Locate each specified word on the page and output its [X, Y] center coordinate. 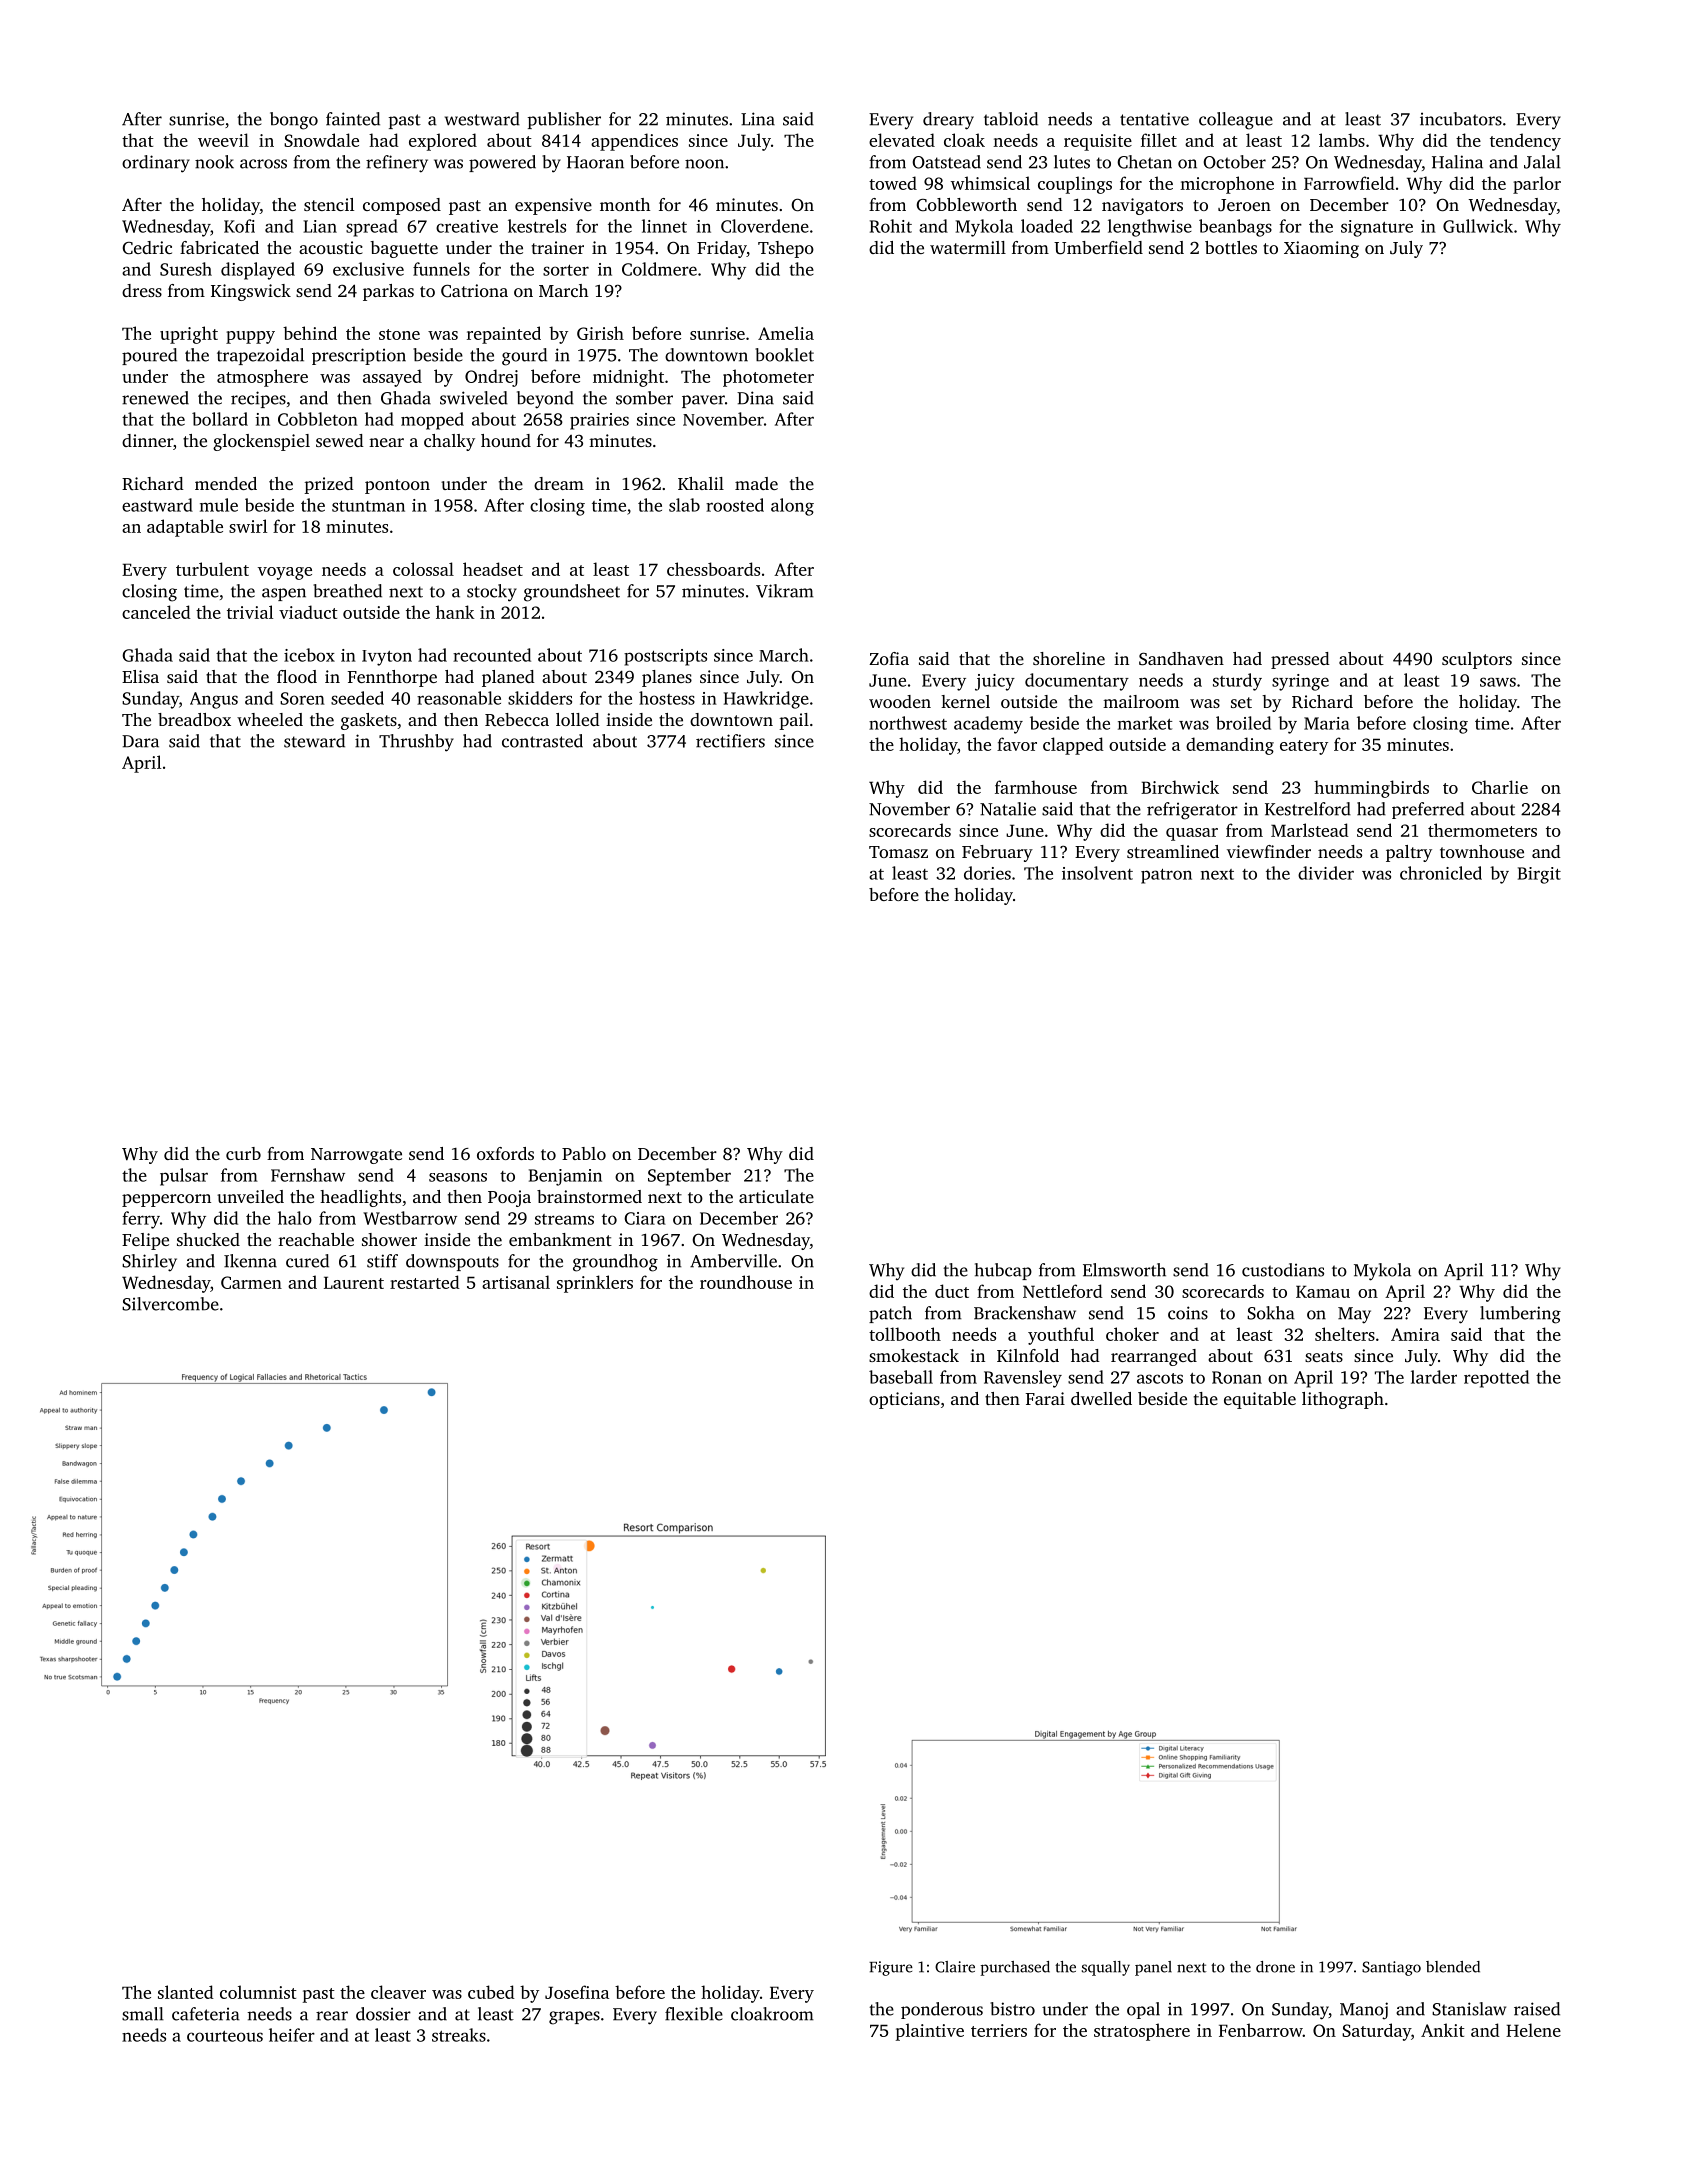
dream [559, 483]
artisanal [516, 1282]
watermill [968, 247]
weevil [223, 140]
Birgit [1539, 875]
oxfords [505, 1153]
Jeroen [1244, 205]
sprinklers [595, 1284]
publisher [564, 120]
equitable [1260, 1400]
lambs [1342, 140]
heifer [292, 2035]
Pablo [584, 1153]
